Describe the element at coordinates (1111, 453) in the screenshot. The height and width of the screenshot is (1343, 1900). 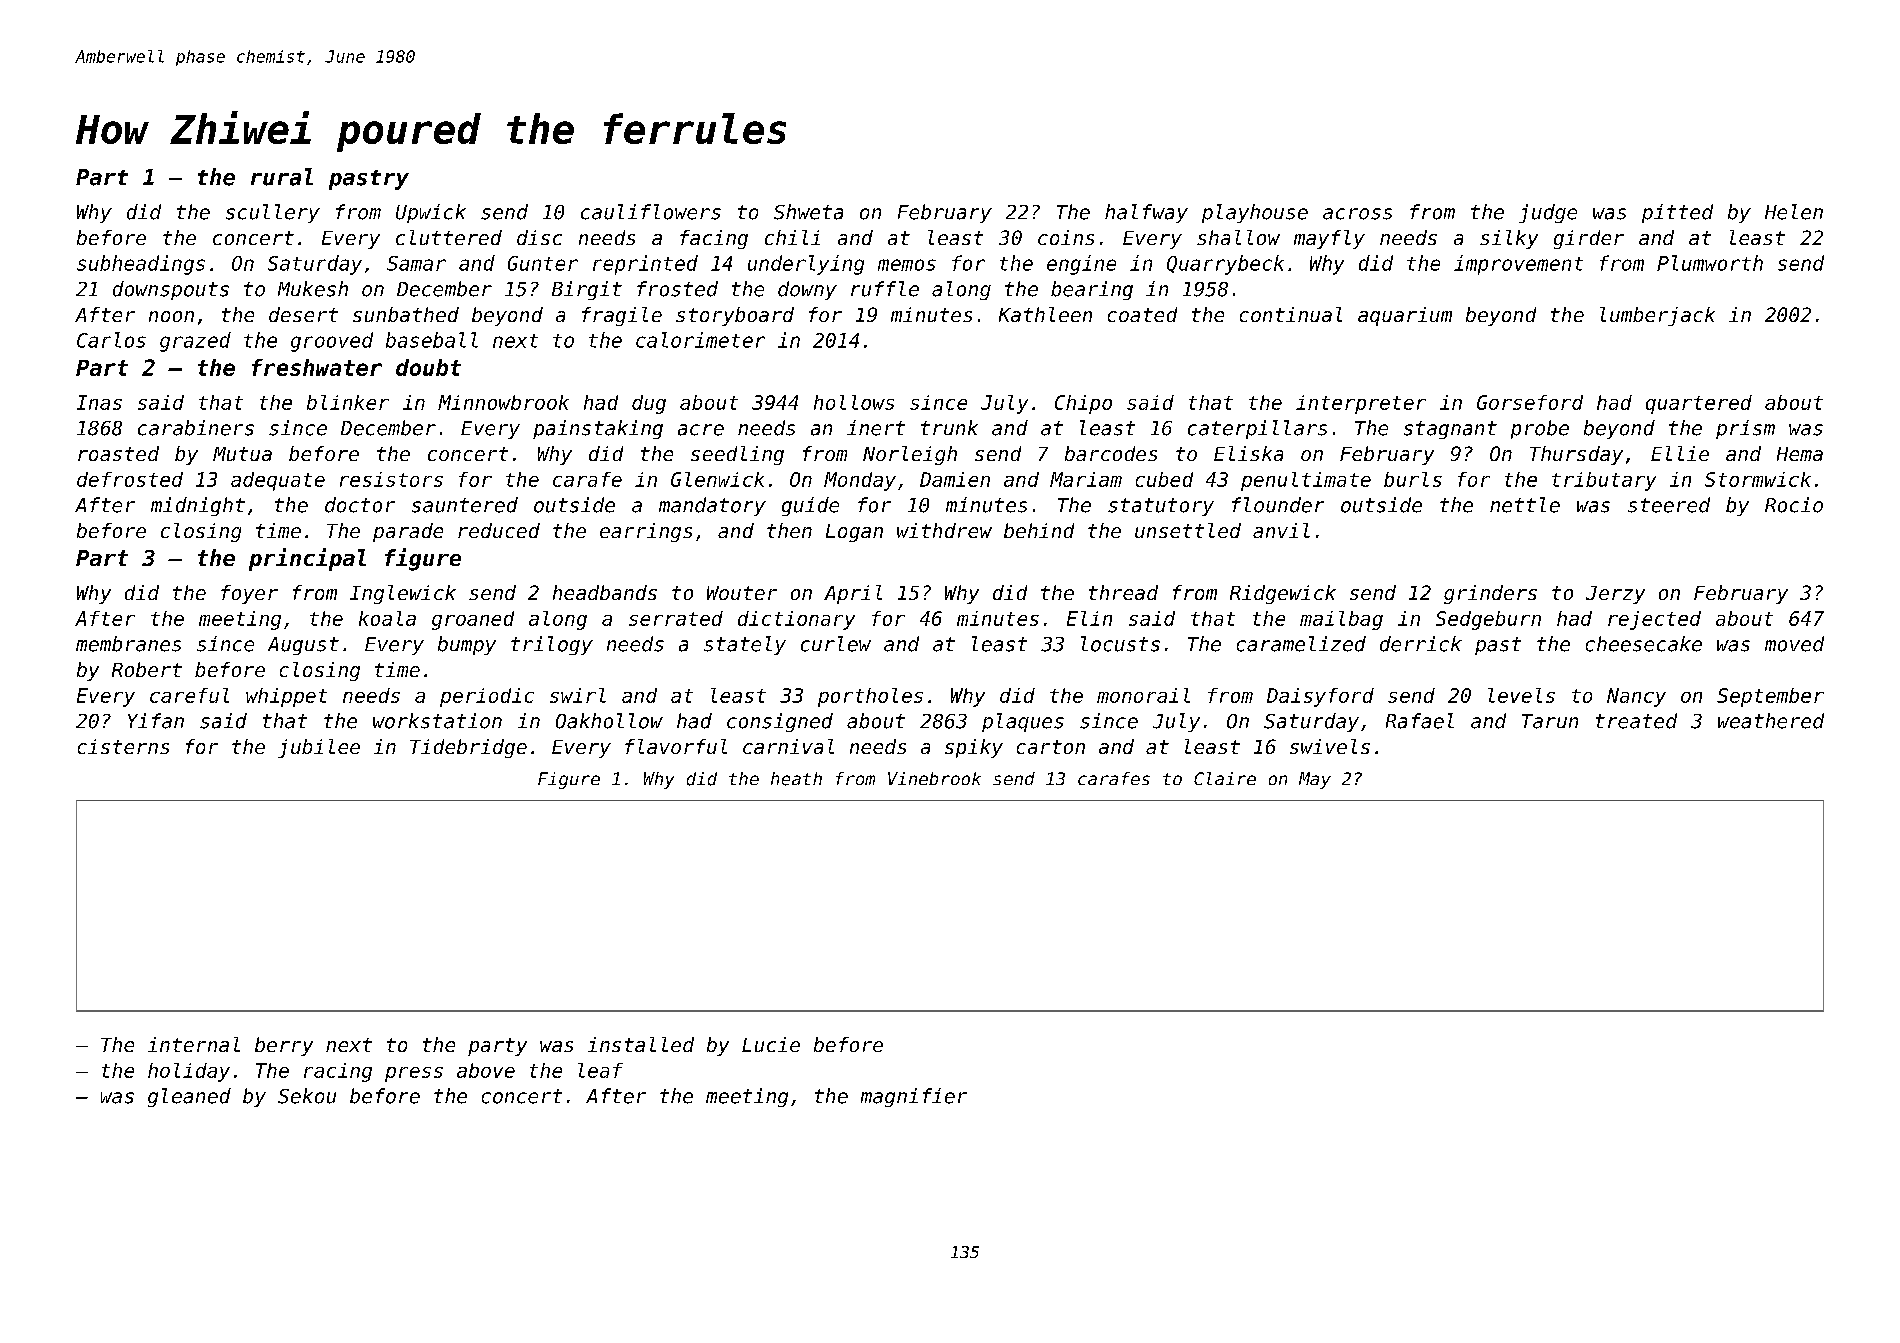
I see `barcodes` at that location.
